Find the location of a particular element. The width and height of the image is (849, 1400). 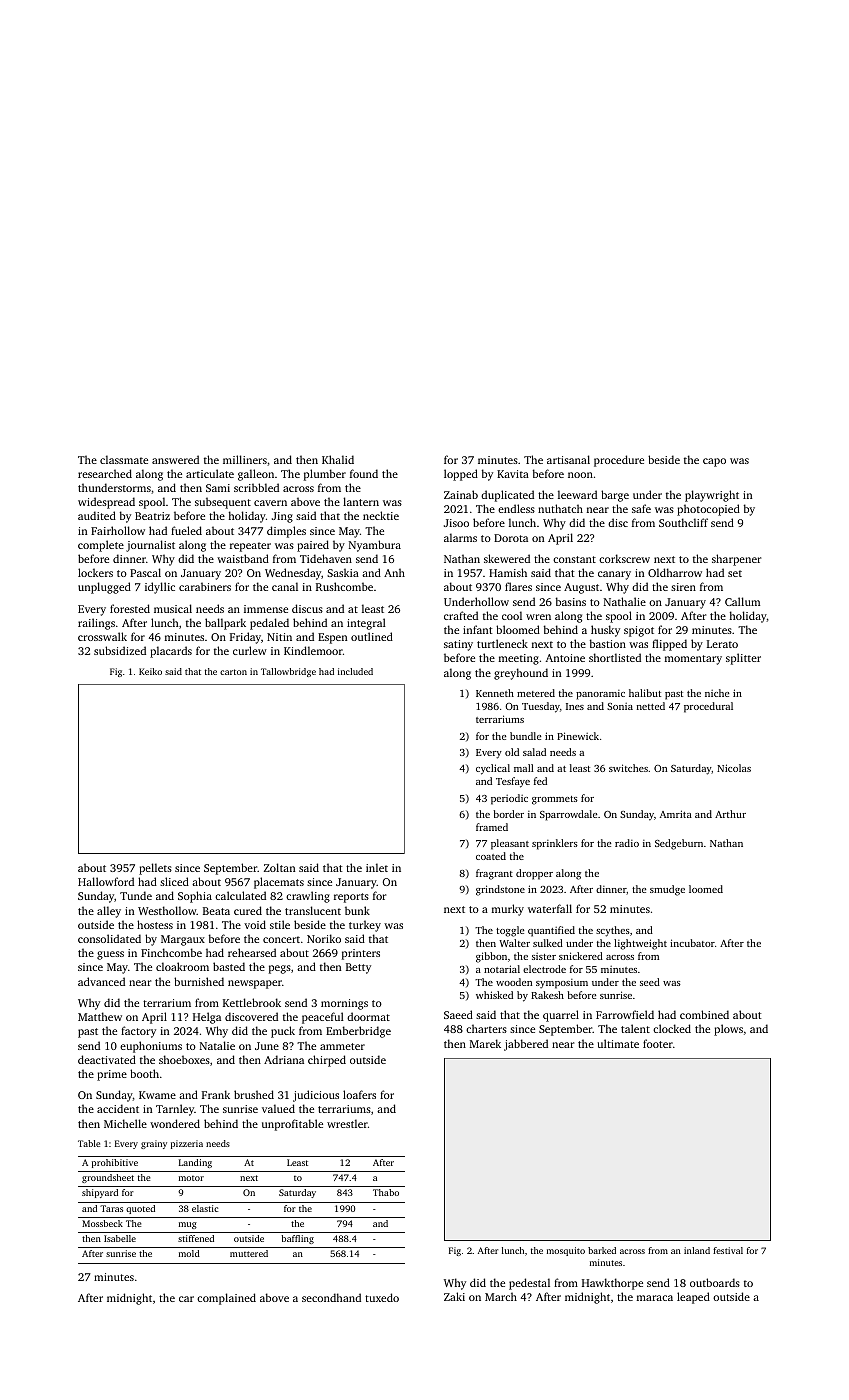

complained is located at coordinates (226, 1299).
